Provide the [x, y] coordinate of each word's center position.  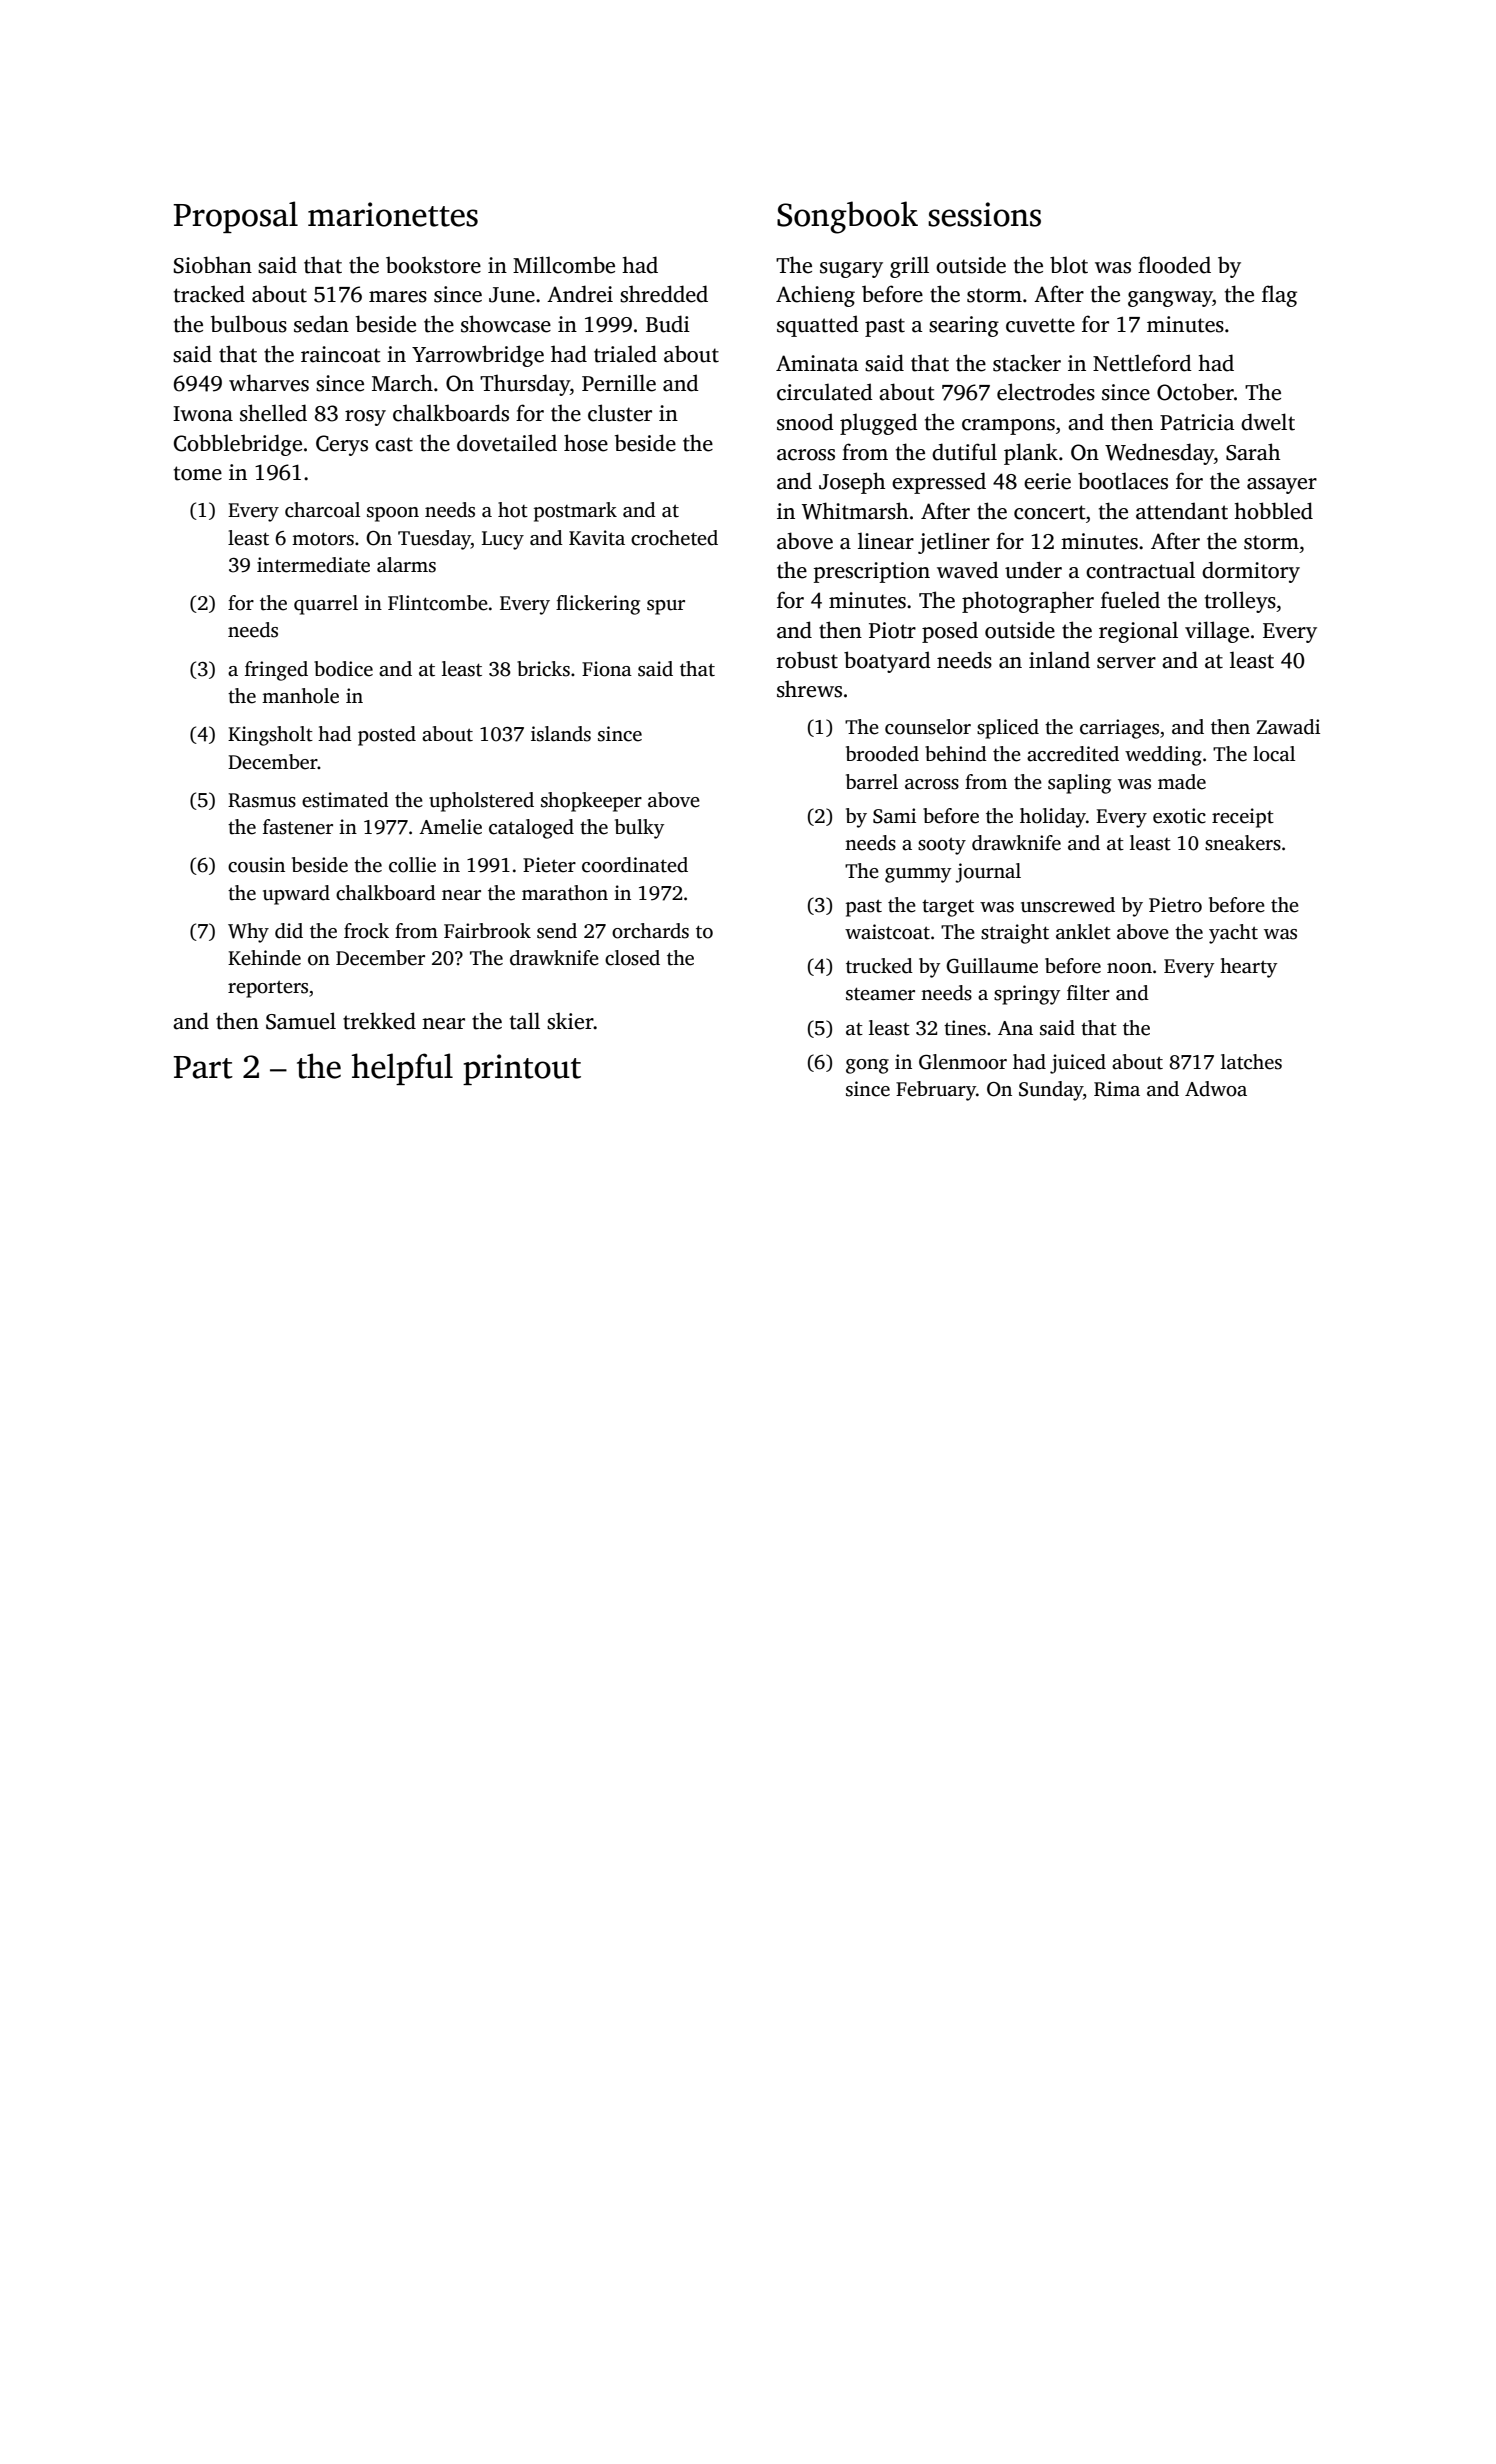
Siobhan [213, 265]
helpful [402, 1069]
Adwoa [1216, 1089]
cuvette [1040, 325]
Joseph [852, 483]
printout [522, 1069]
